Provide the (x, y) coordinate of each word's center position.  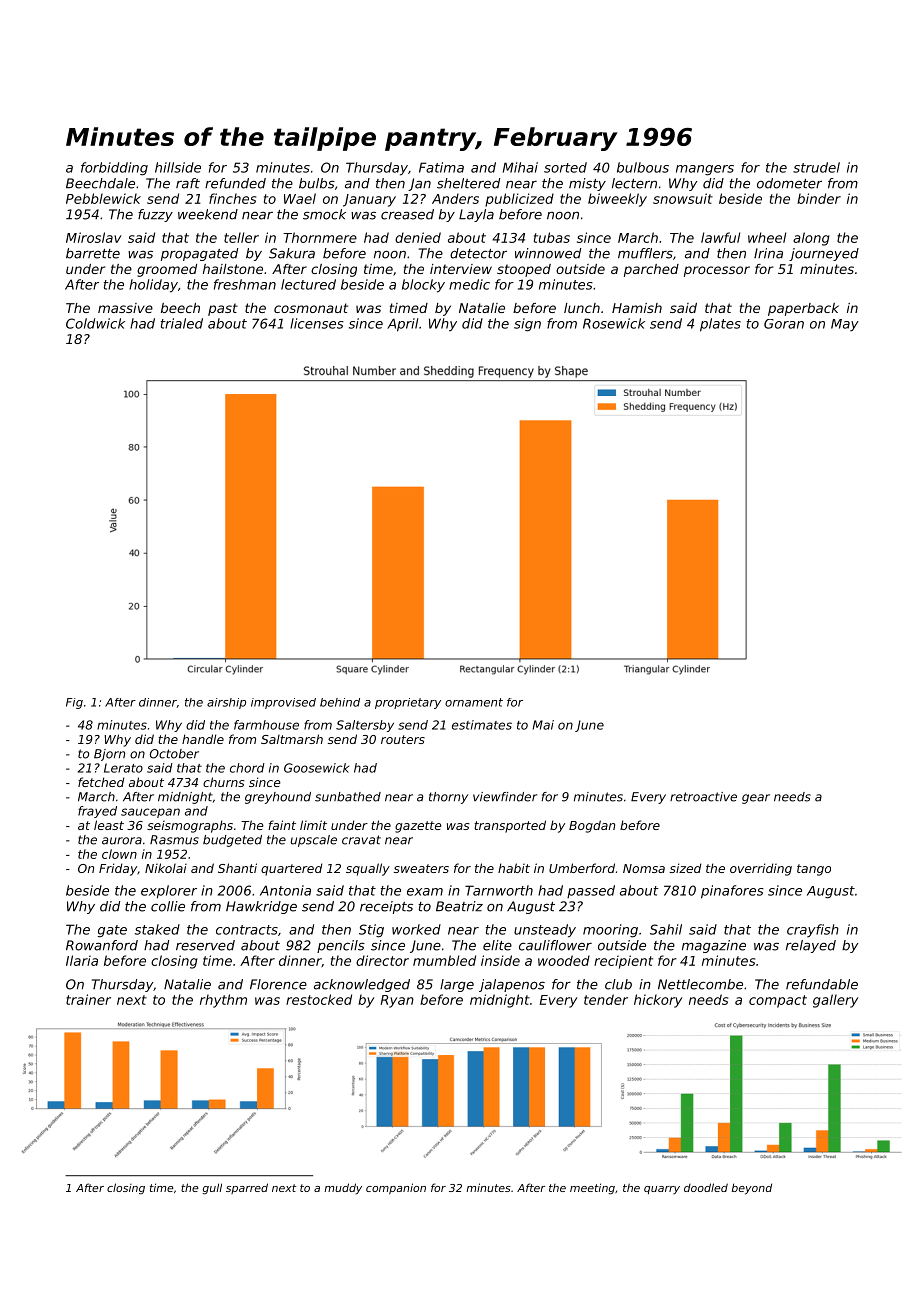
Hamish (637, 308)
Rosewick (614, 323)
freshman (245, 284)
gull (212, 1189)
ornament (474, 702)
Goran (784, 324)
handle (203, 739)
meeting (592, 1189)
